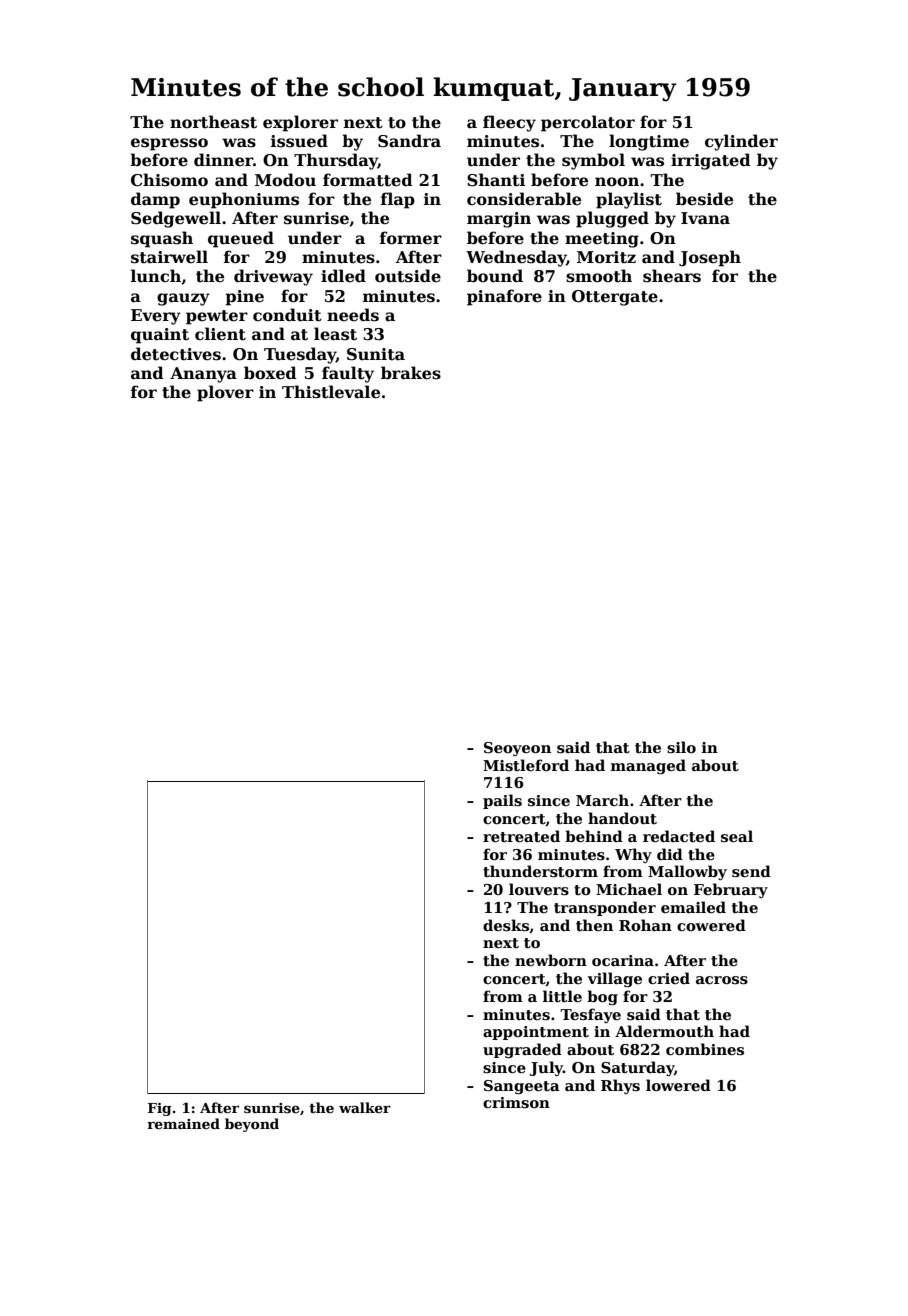 The height and width of the screenshot is (1316, 908). Describe the element at coordinates (741, 142) in the screenshot. I see `cylinder` at that location.
